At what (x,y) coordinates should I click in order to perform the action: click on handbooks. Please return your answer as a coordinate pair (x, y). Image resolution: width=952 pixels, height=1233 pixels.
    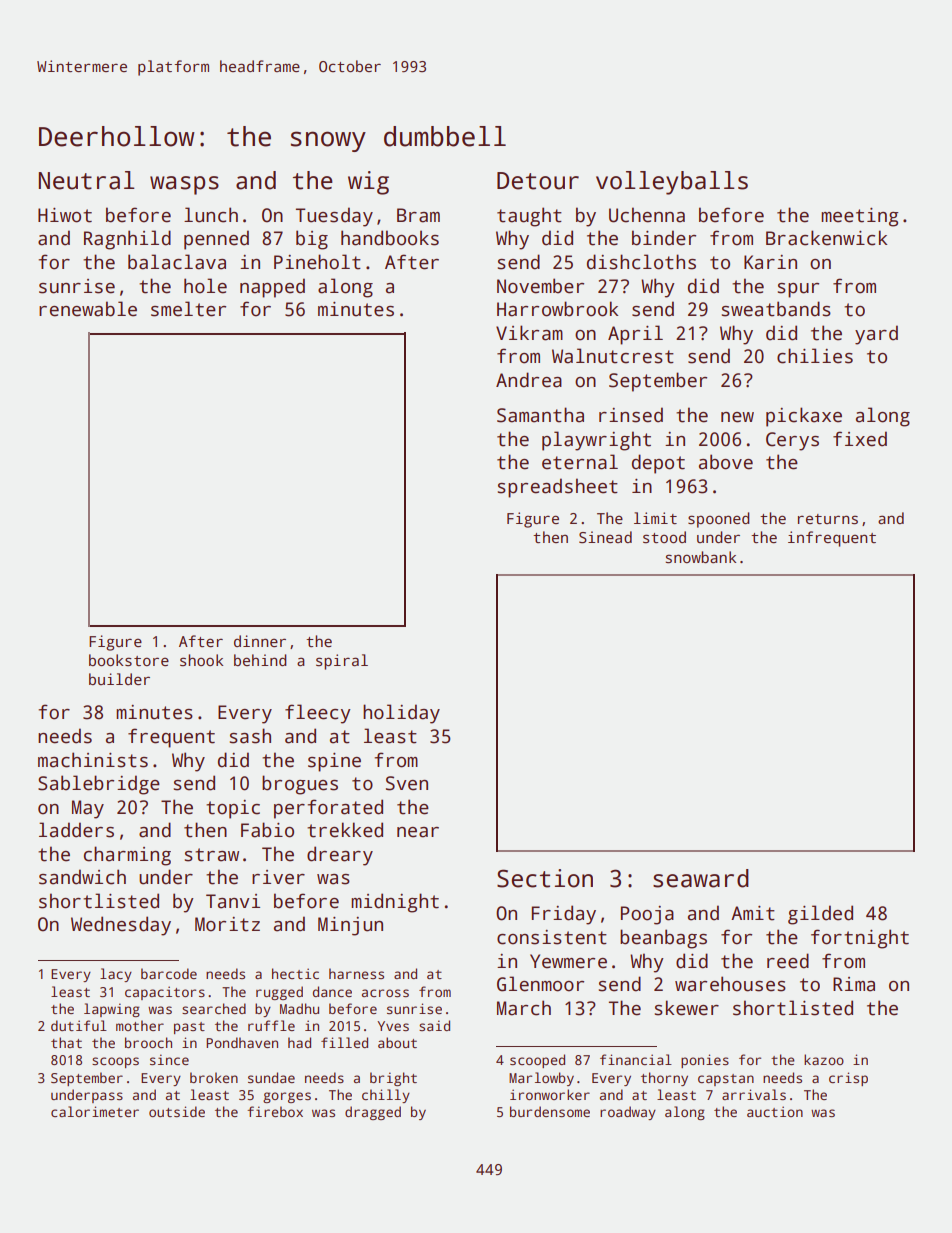
    Looking at the image, I should click on (390, 238).
